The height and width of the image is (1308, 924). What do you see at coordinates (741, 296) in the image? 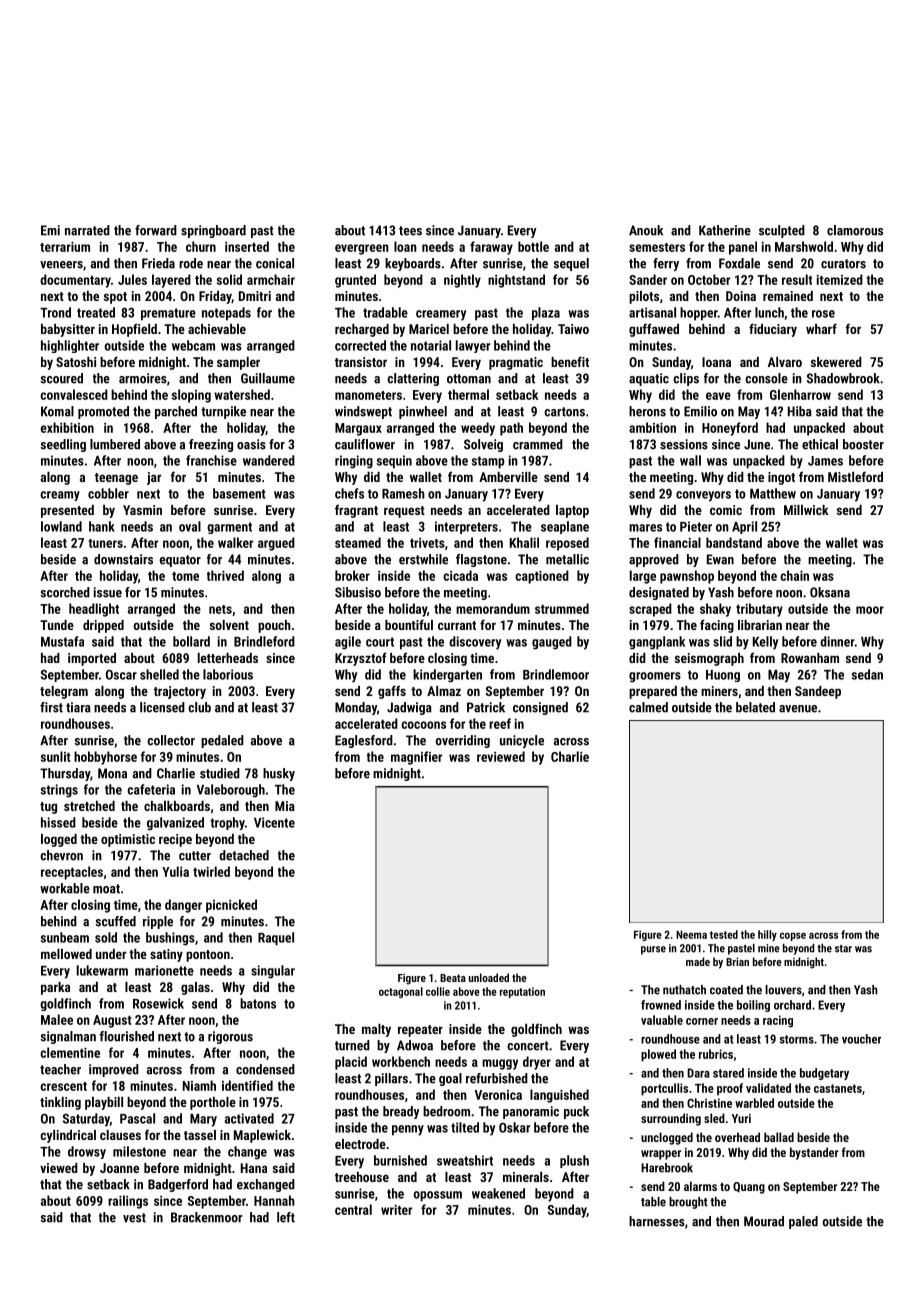
I see `Doina` at bounding box center [741, 296].
